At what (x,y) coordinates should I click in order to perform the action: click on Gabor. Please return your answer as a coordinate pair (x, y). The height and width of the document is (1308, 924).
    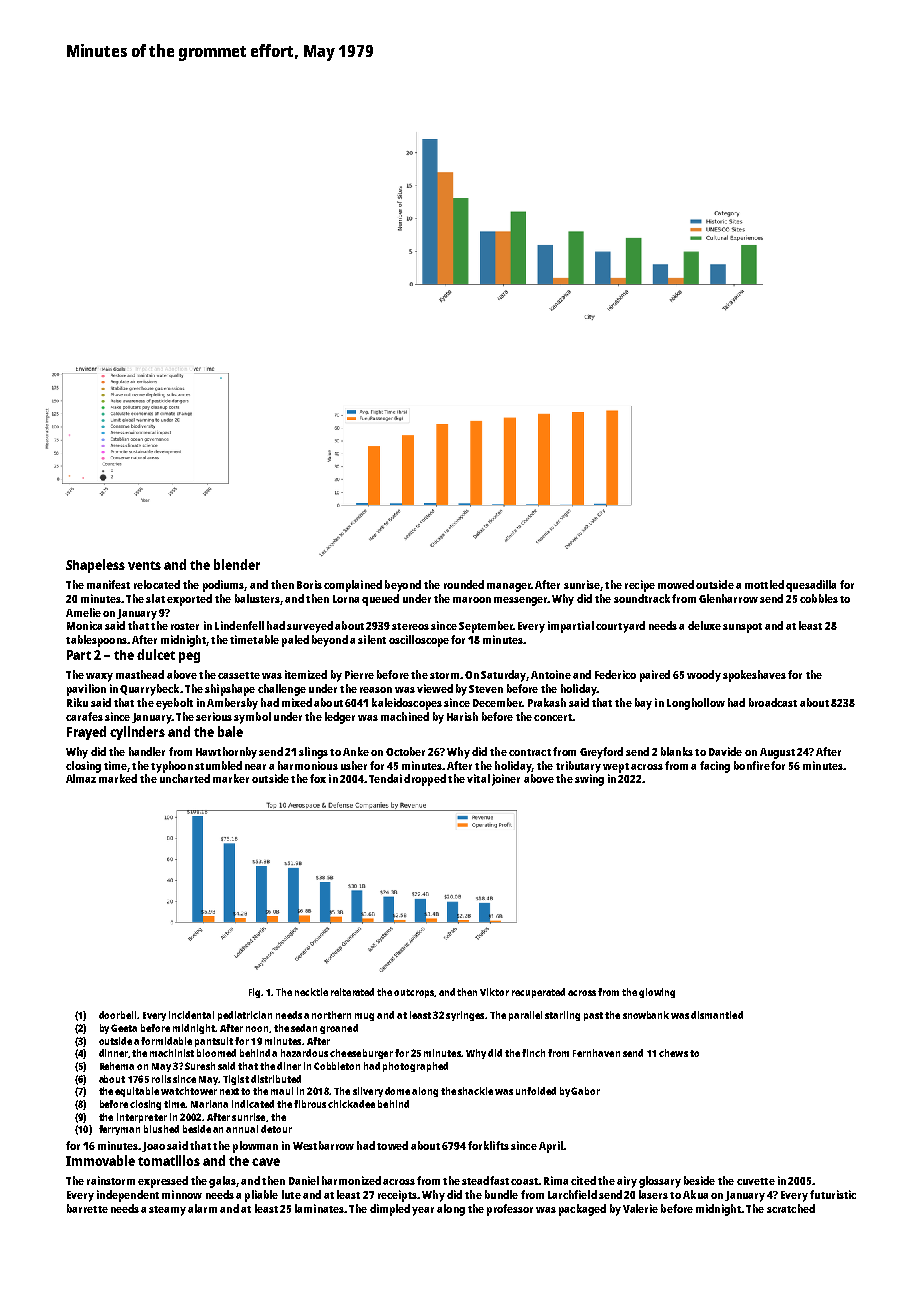
    Looking at the image, I should click on (585, 1091).
